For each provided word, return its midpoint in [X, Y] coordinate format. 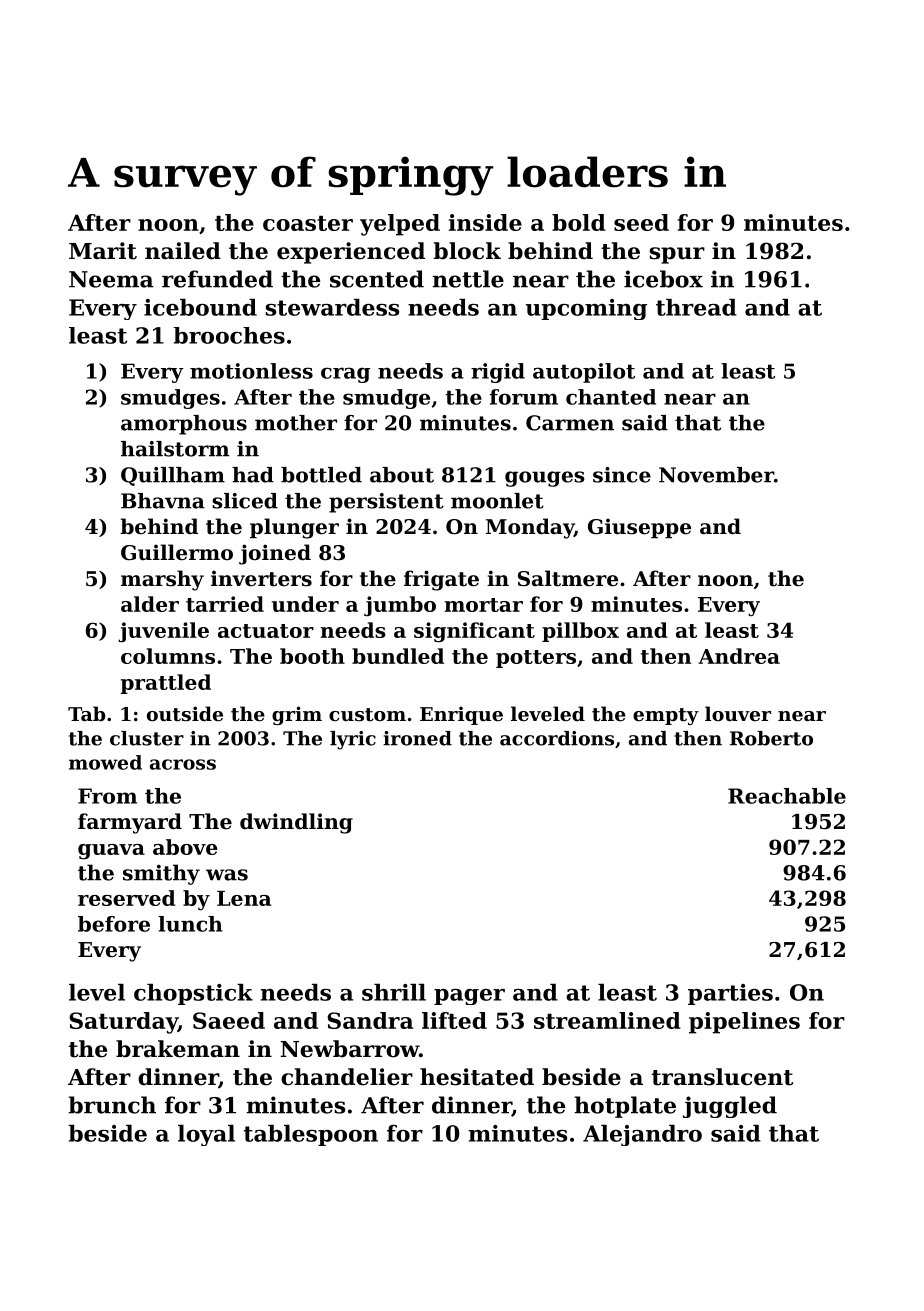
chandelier [347, 1077]
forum [524, 397]
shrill [394, 992]
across [183, 764]
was [227, 875]
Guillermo [177, 552]
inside [485, 222]
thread [696, 307]
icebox [663, 279]
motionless [251, 371]
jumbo [400, 606]
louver [738, 713]
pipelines [744, 1023]
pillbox [580, 632]
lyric [353, 740]
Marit [103, 251]
